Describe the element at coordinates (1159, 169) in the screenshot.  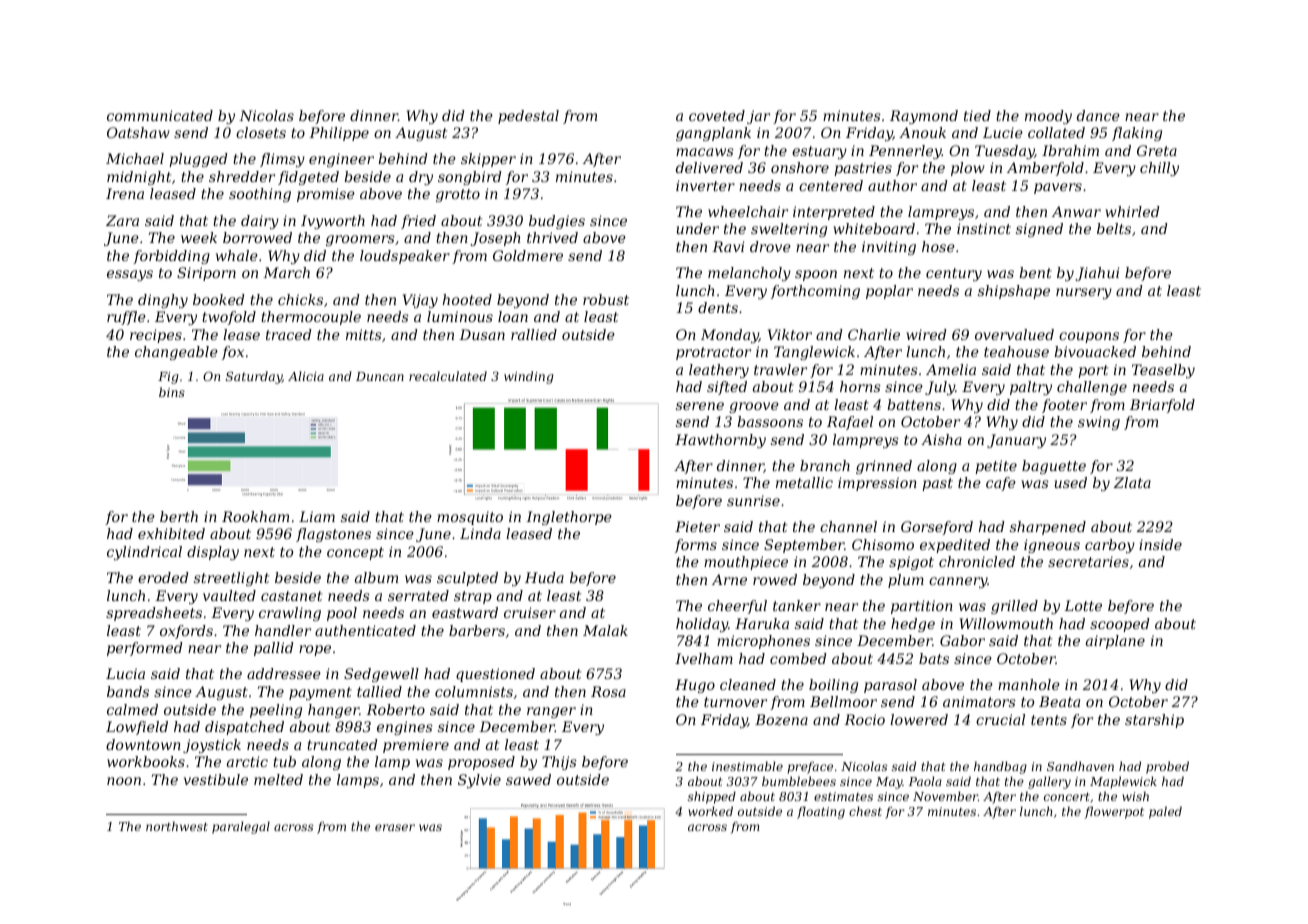
I see `chilly` at that location.
